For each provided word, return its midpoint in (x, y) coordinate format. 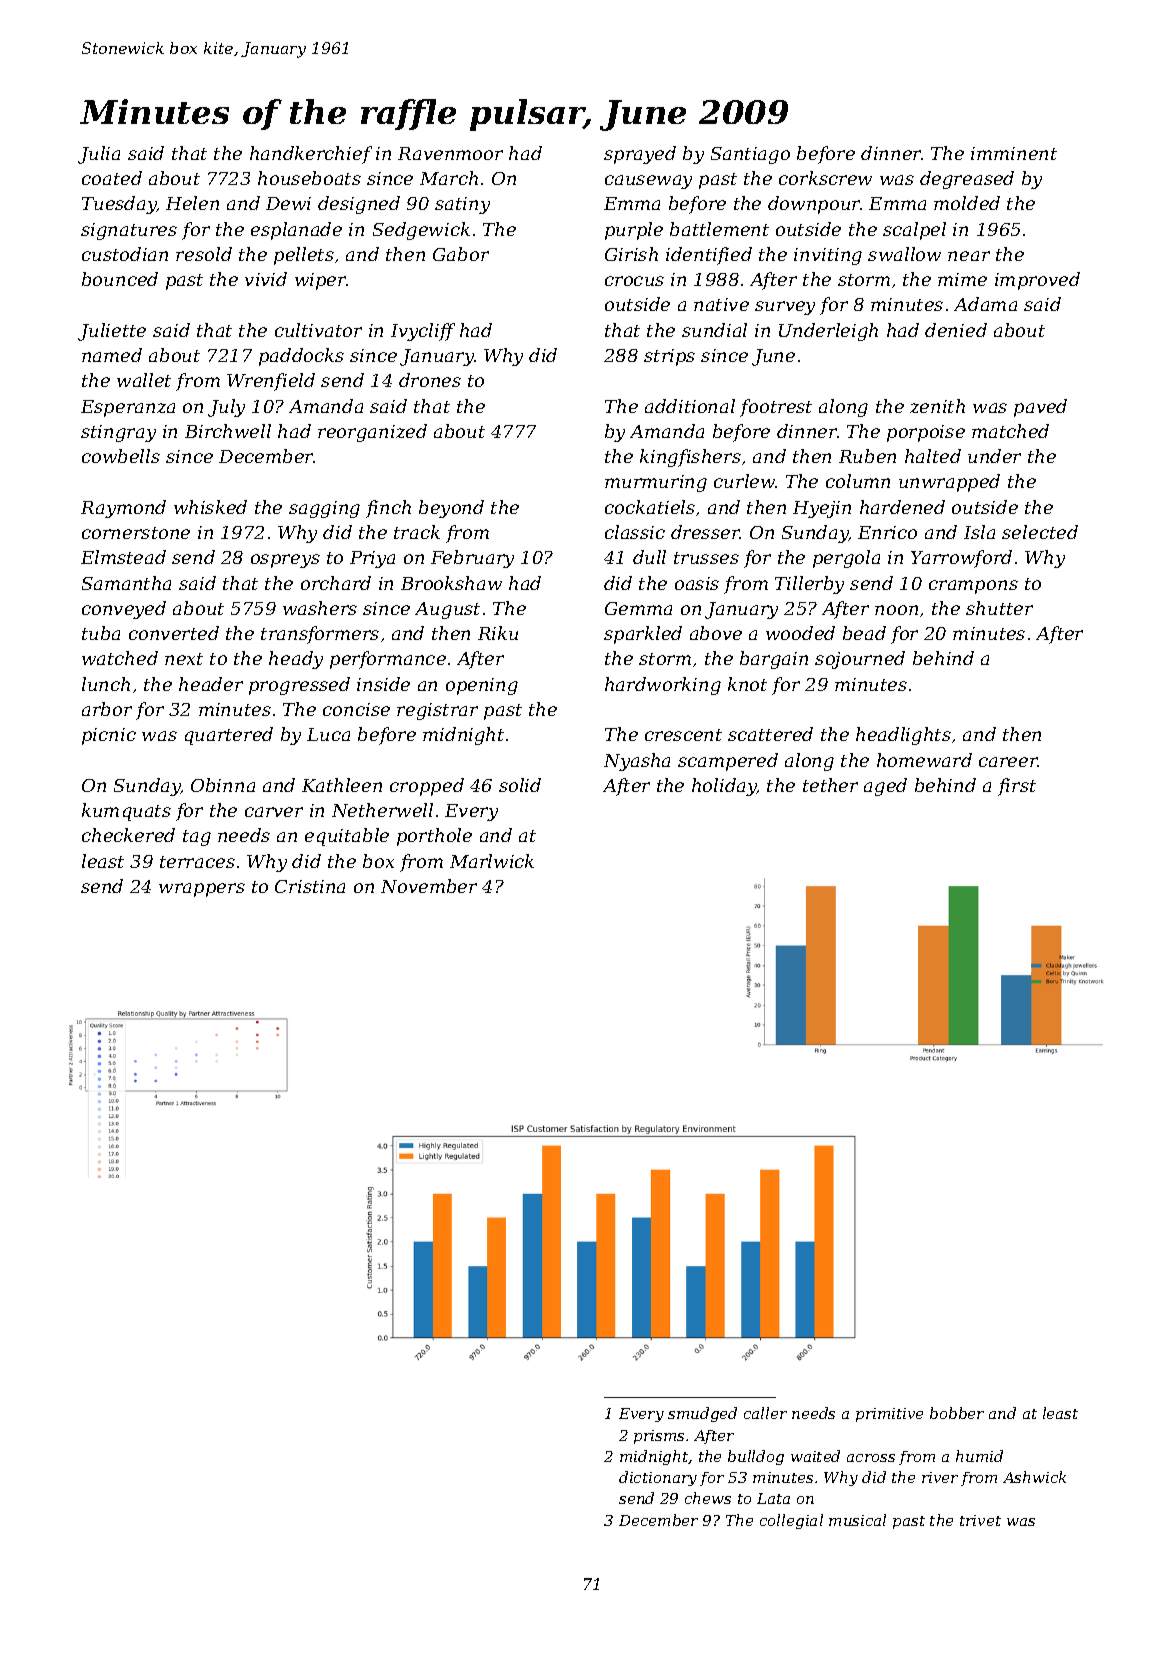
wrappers (202, 890)
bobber (957, 1413)
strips (669, 357)
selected (1040, 532)
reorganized (372, 433)
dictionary (658, 1478)
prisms (659, 1437)
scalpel (914, 231)
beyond (451, 509)
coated (112, 178)
